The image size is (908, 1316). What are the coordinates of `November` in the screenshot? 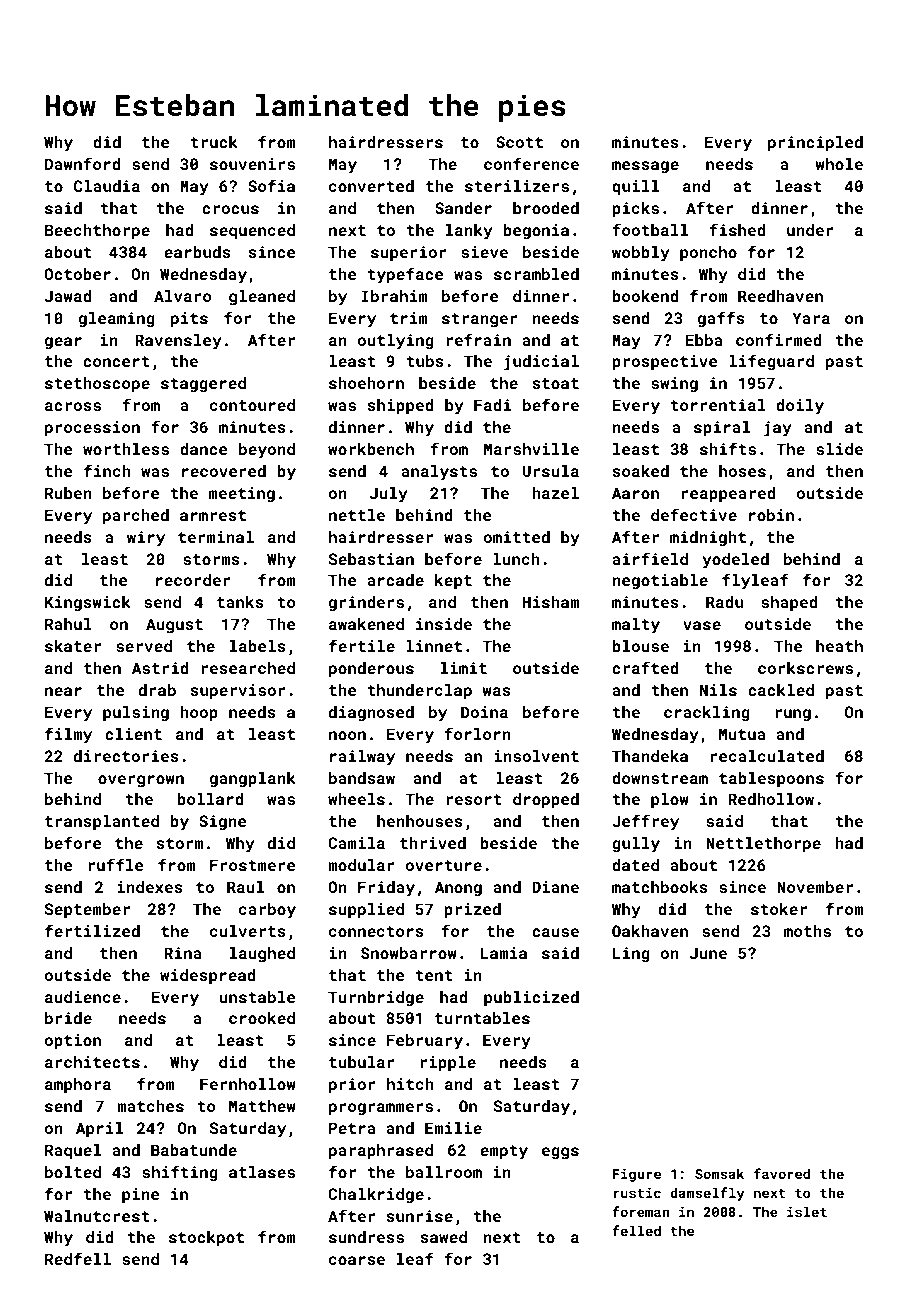 It's located at (815, 887).
